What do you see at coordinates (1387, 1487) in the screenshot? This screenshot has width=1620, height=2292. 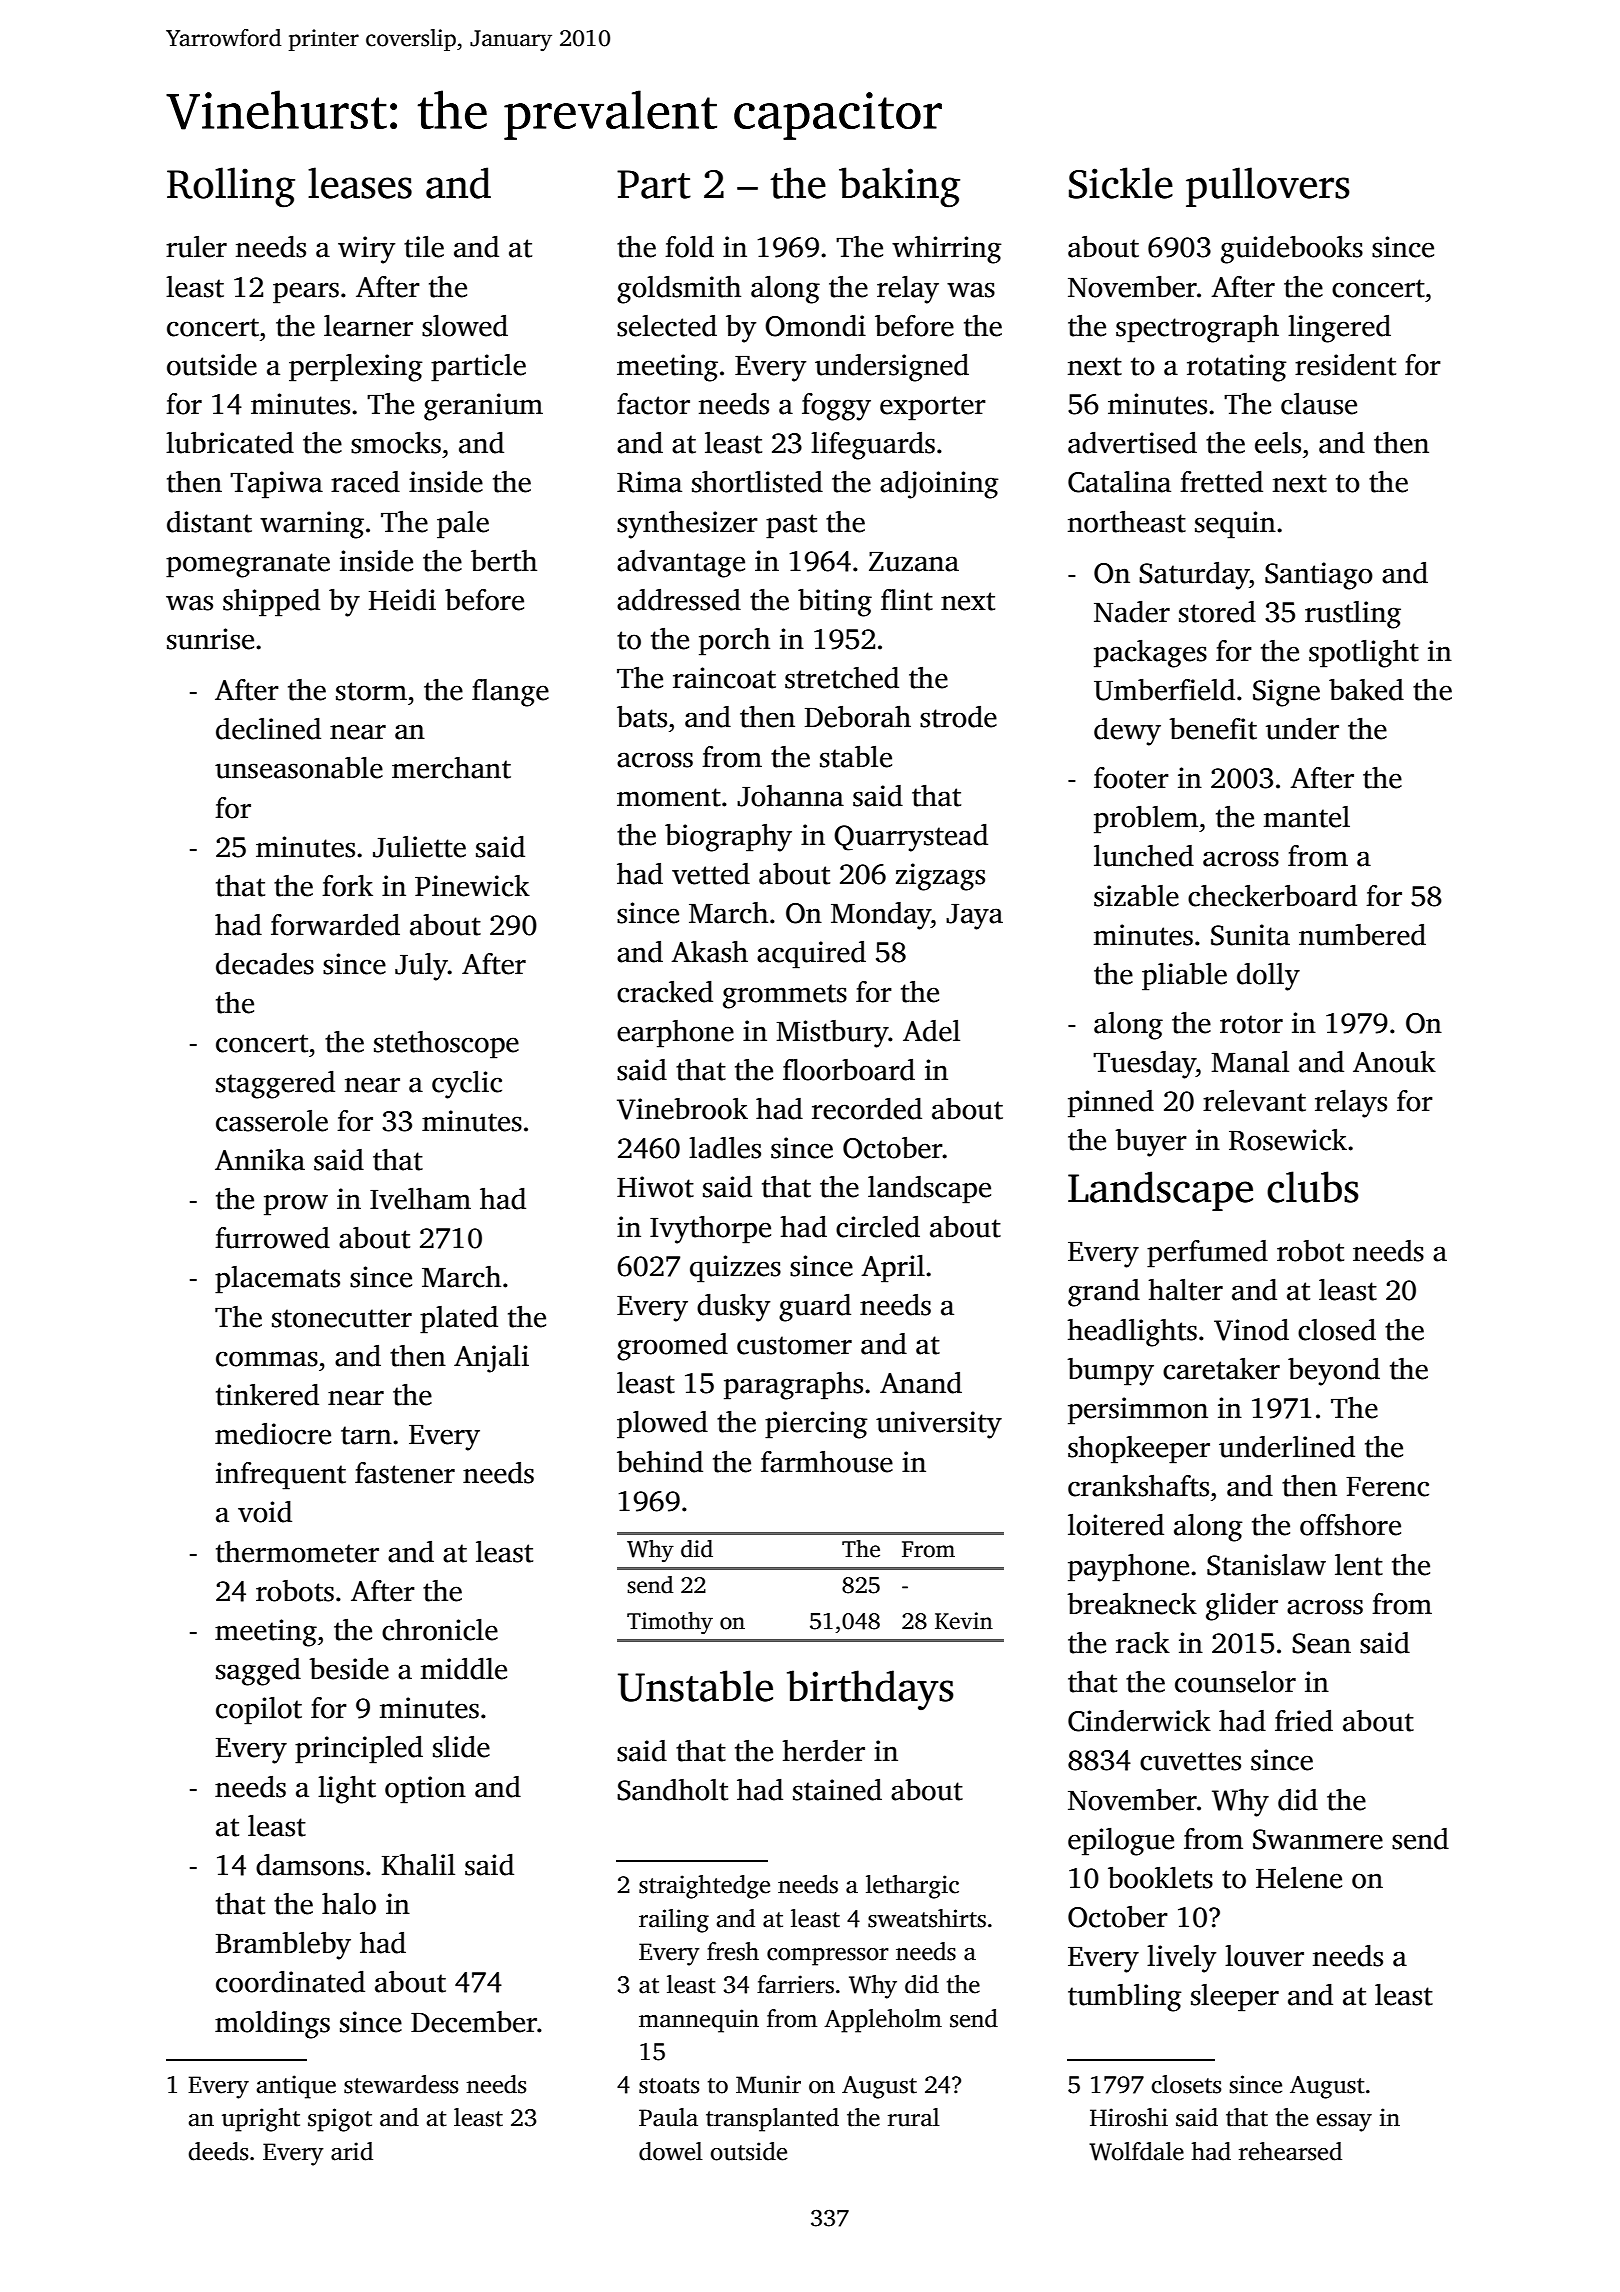 I see `Ferenc` at bounding box center [1387, 1487].
